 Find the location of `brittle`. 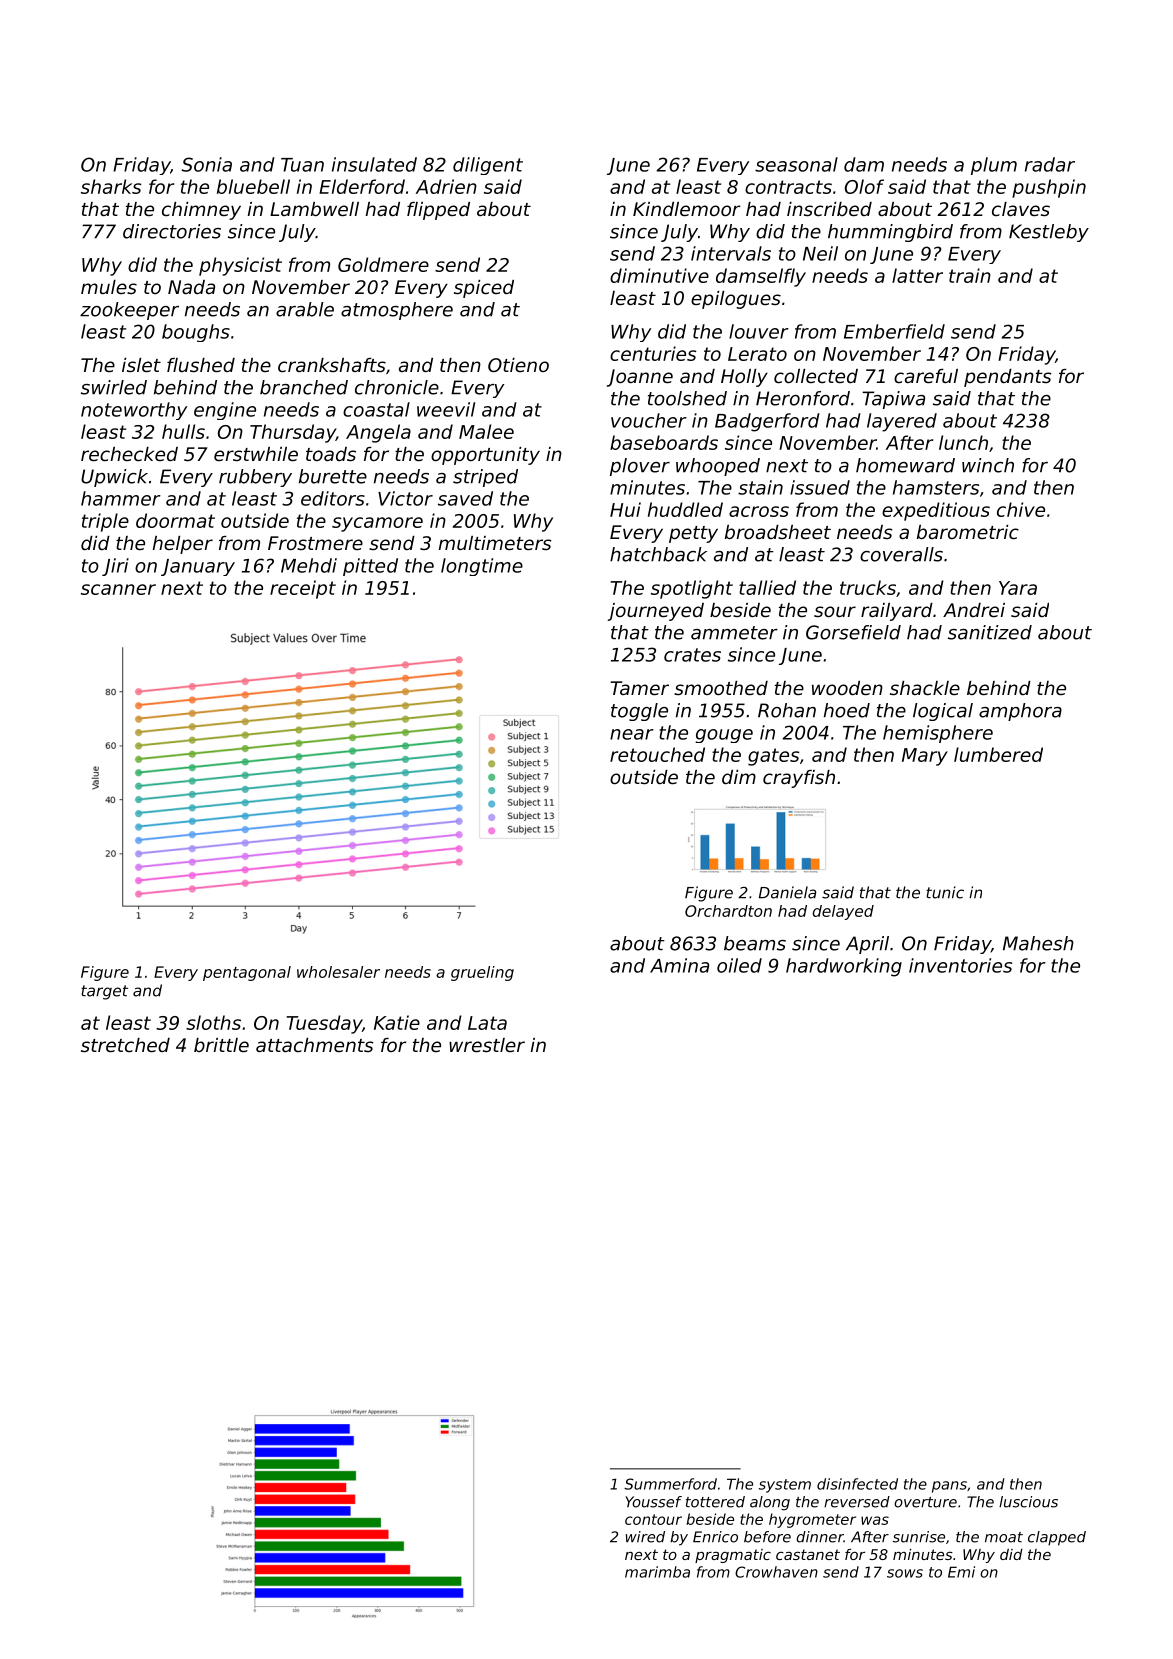

brittle is located at coordinates (221, 1045).
